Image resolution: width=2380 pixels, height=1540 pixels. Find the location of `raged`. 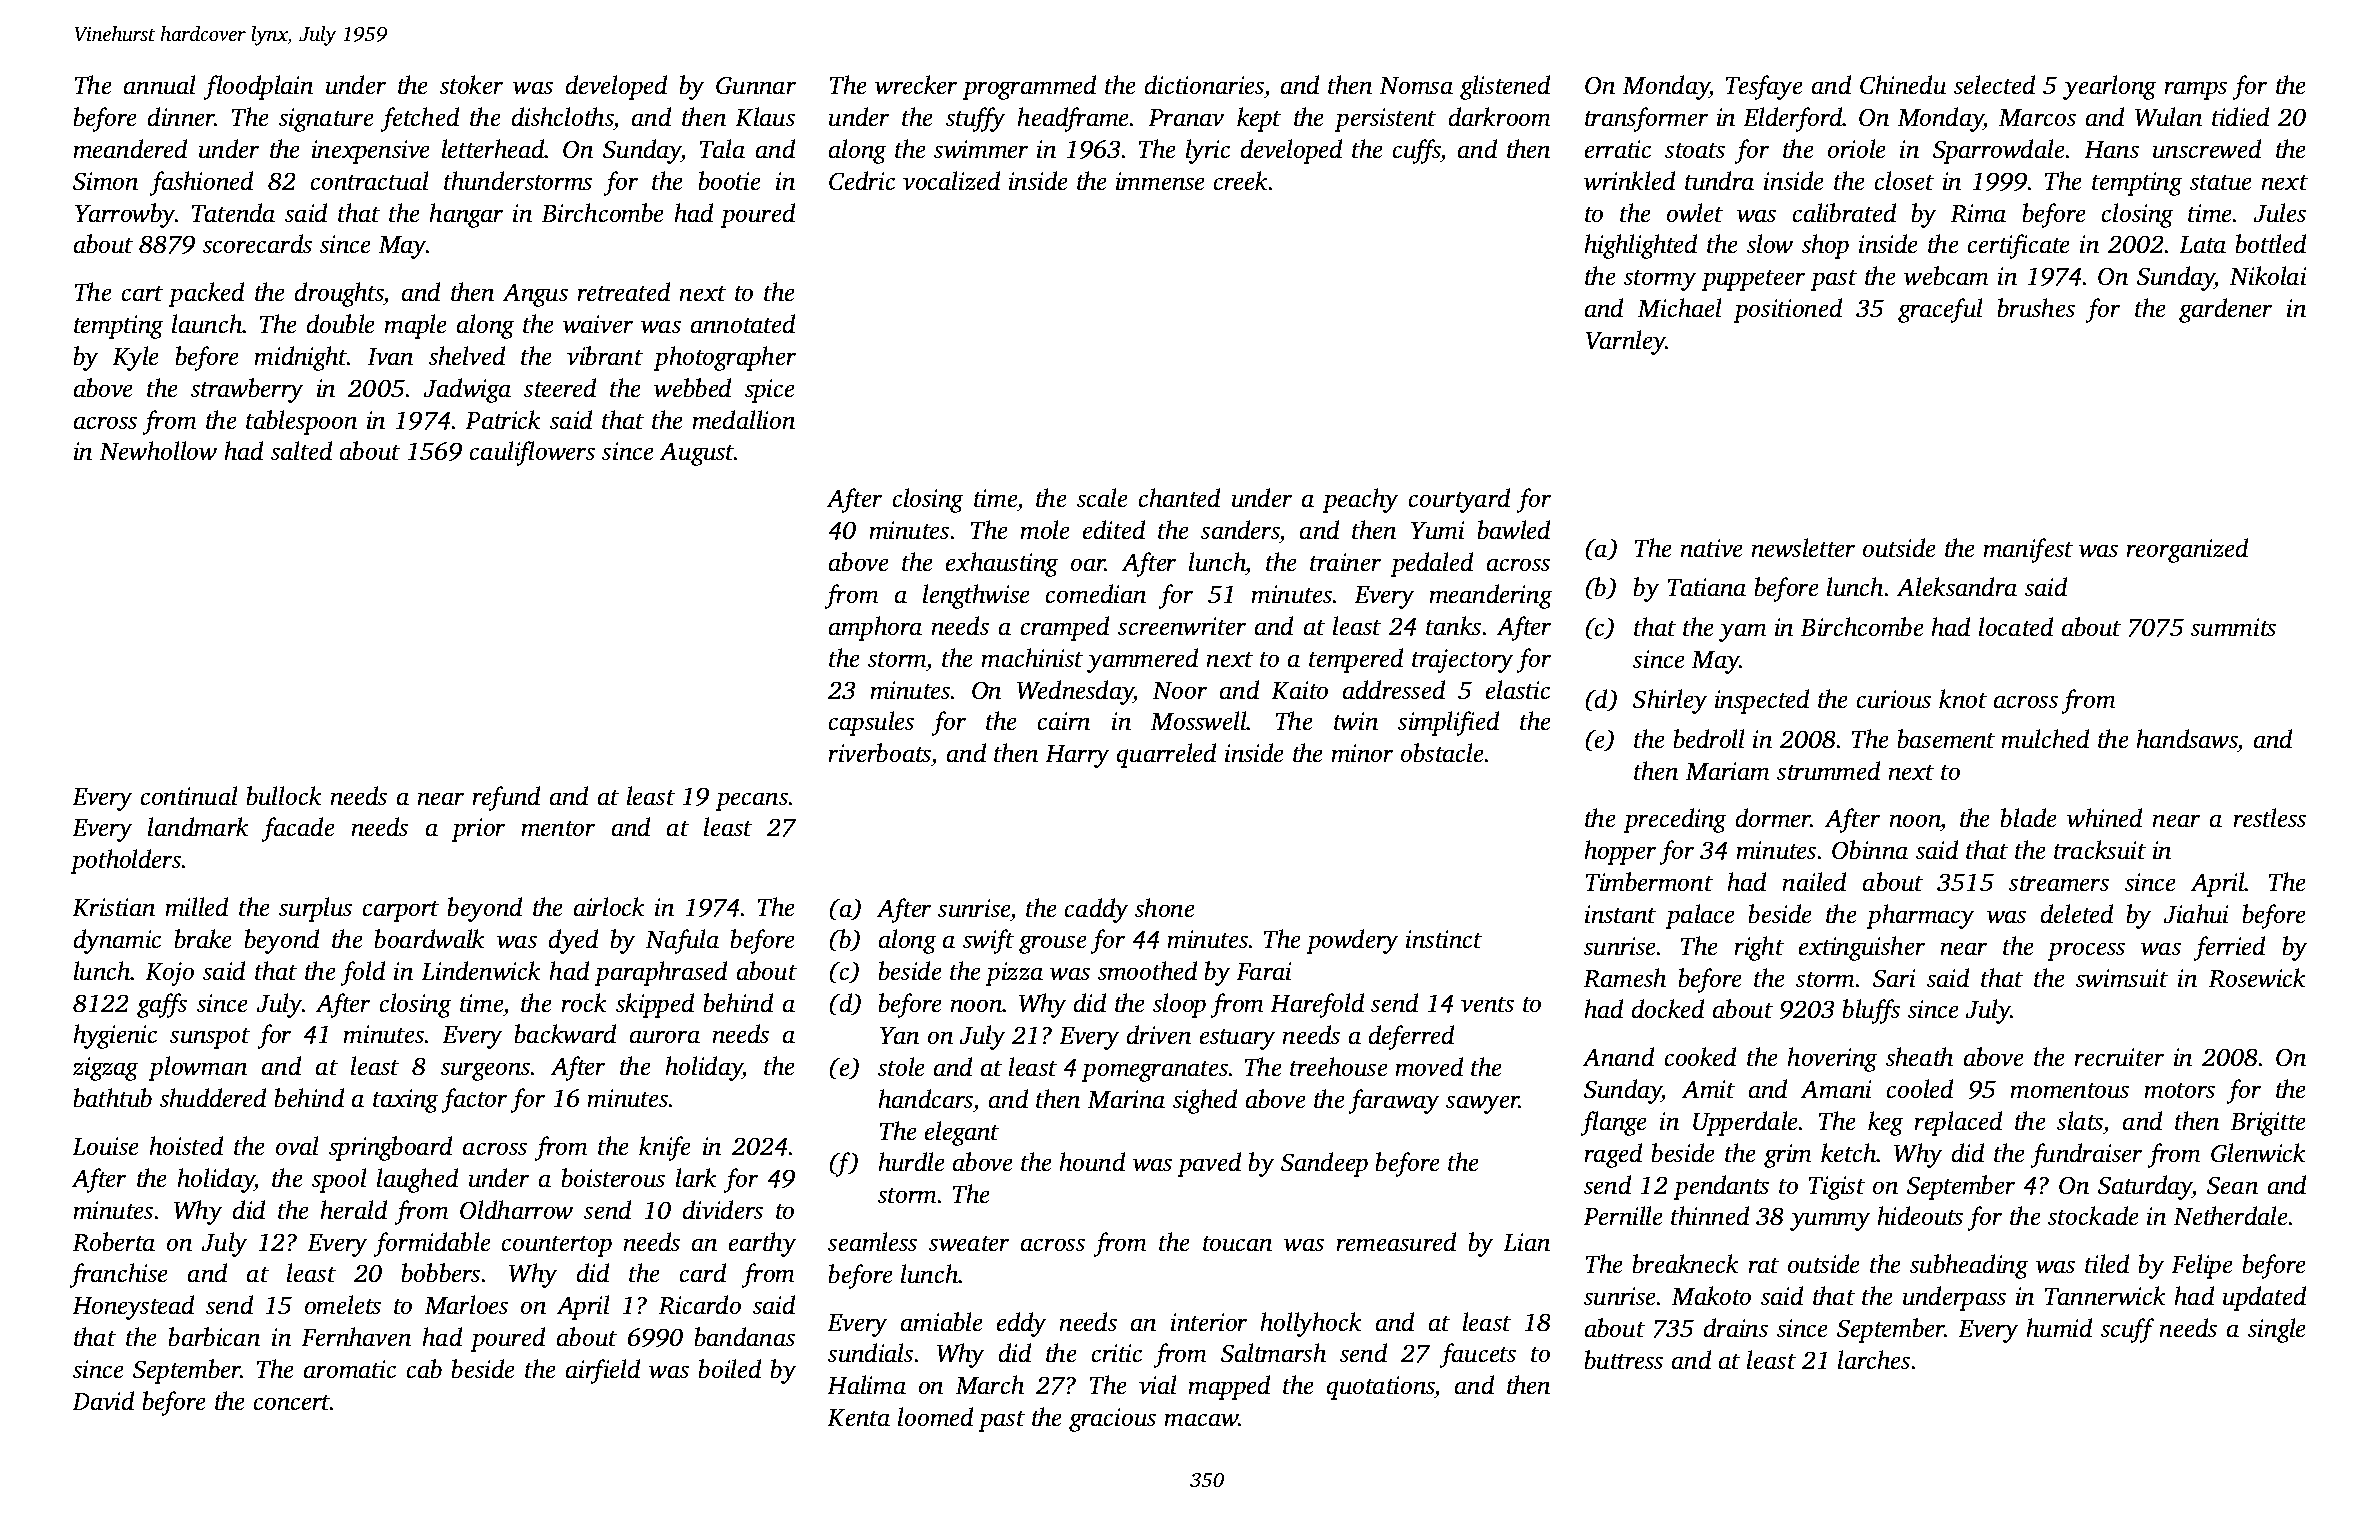

raged is located at coordinates (1613, 1155).
